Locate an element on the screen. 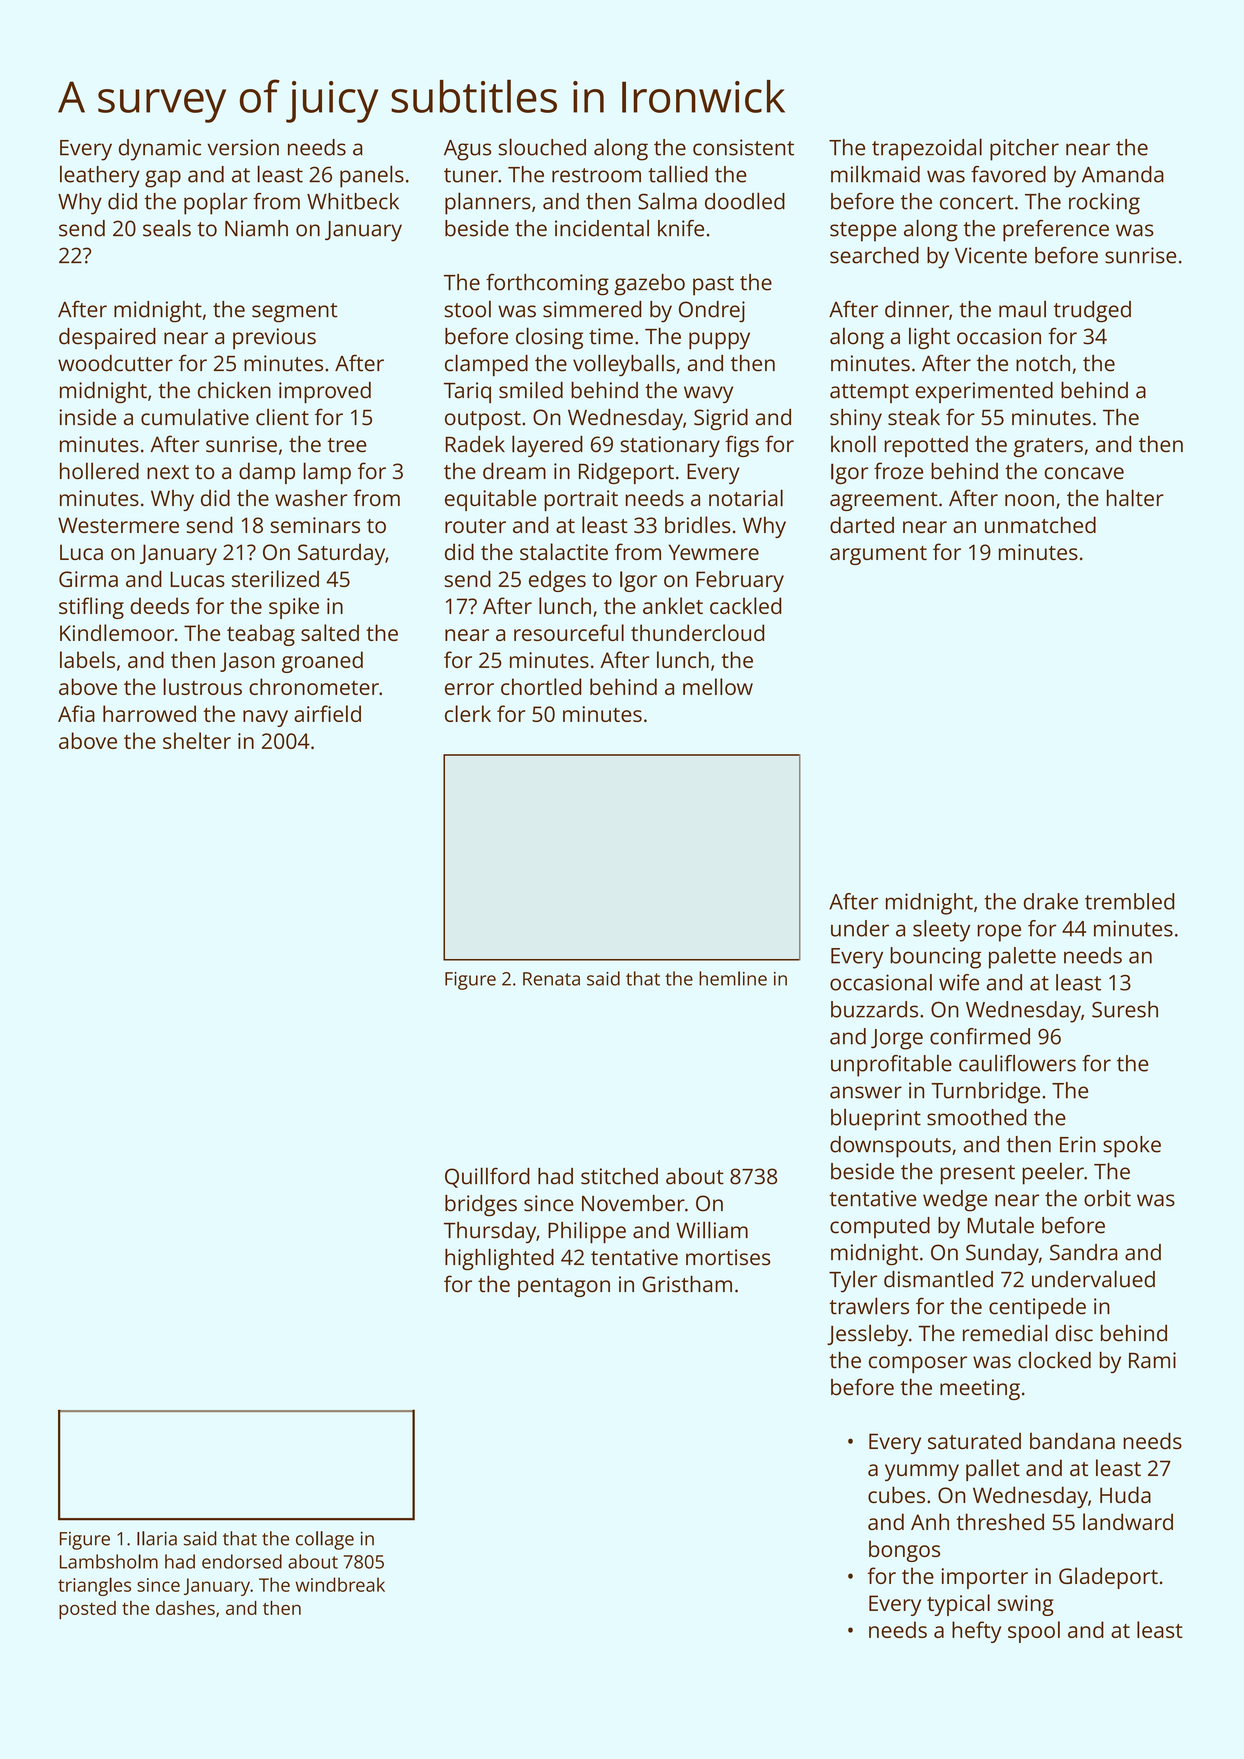  slouched is located at coordinates (542, 147).
